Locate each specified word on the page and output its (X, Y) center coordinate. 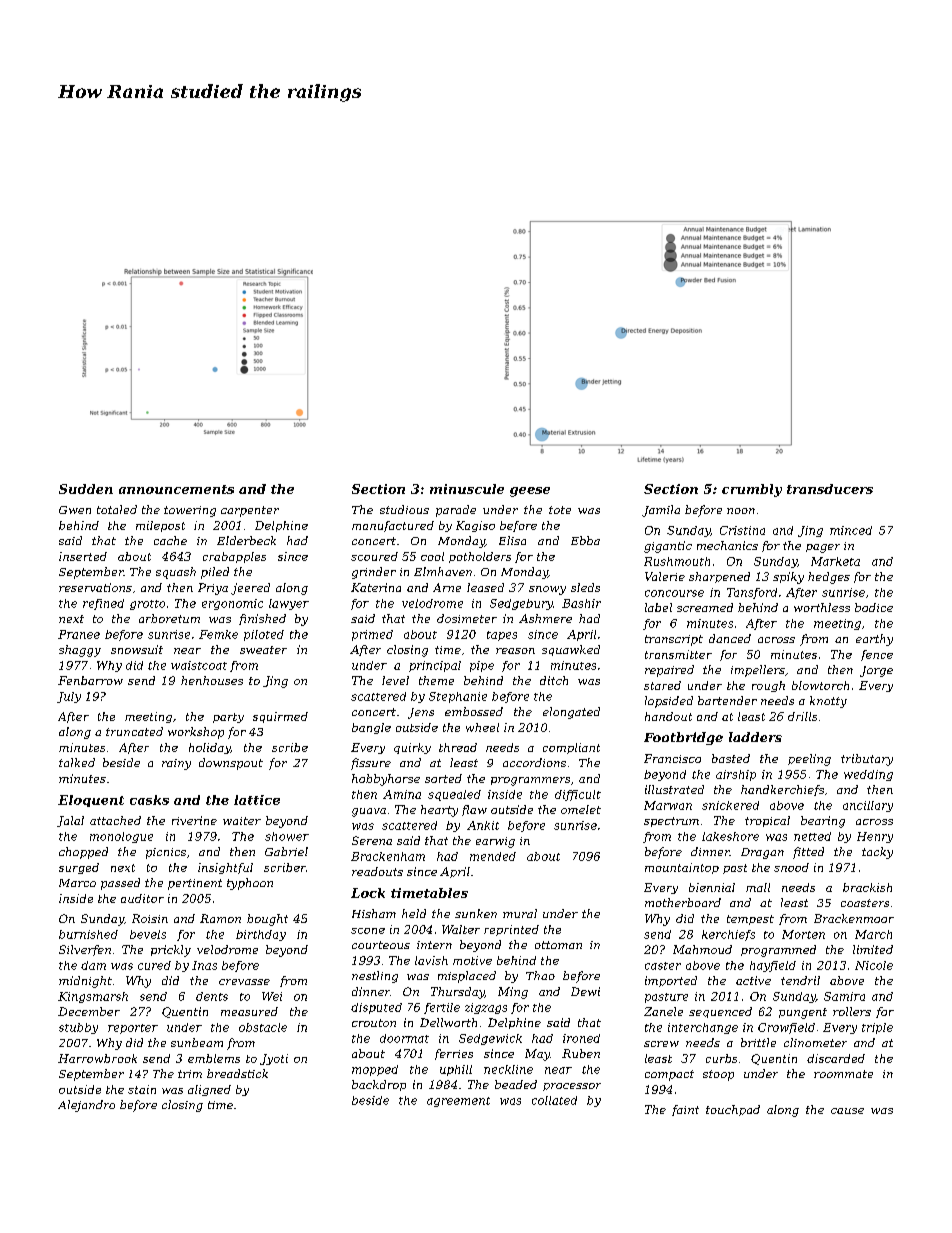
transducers (830, 489)
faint (685, 1110)
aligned (209, 1090)
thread (458, 747)
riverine (194, 820)
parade (456, 511)
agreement (458, 1102)
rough (768, 686)
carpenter (250, 511)
